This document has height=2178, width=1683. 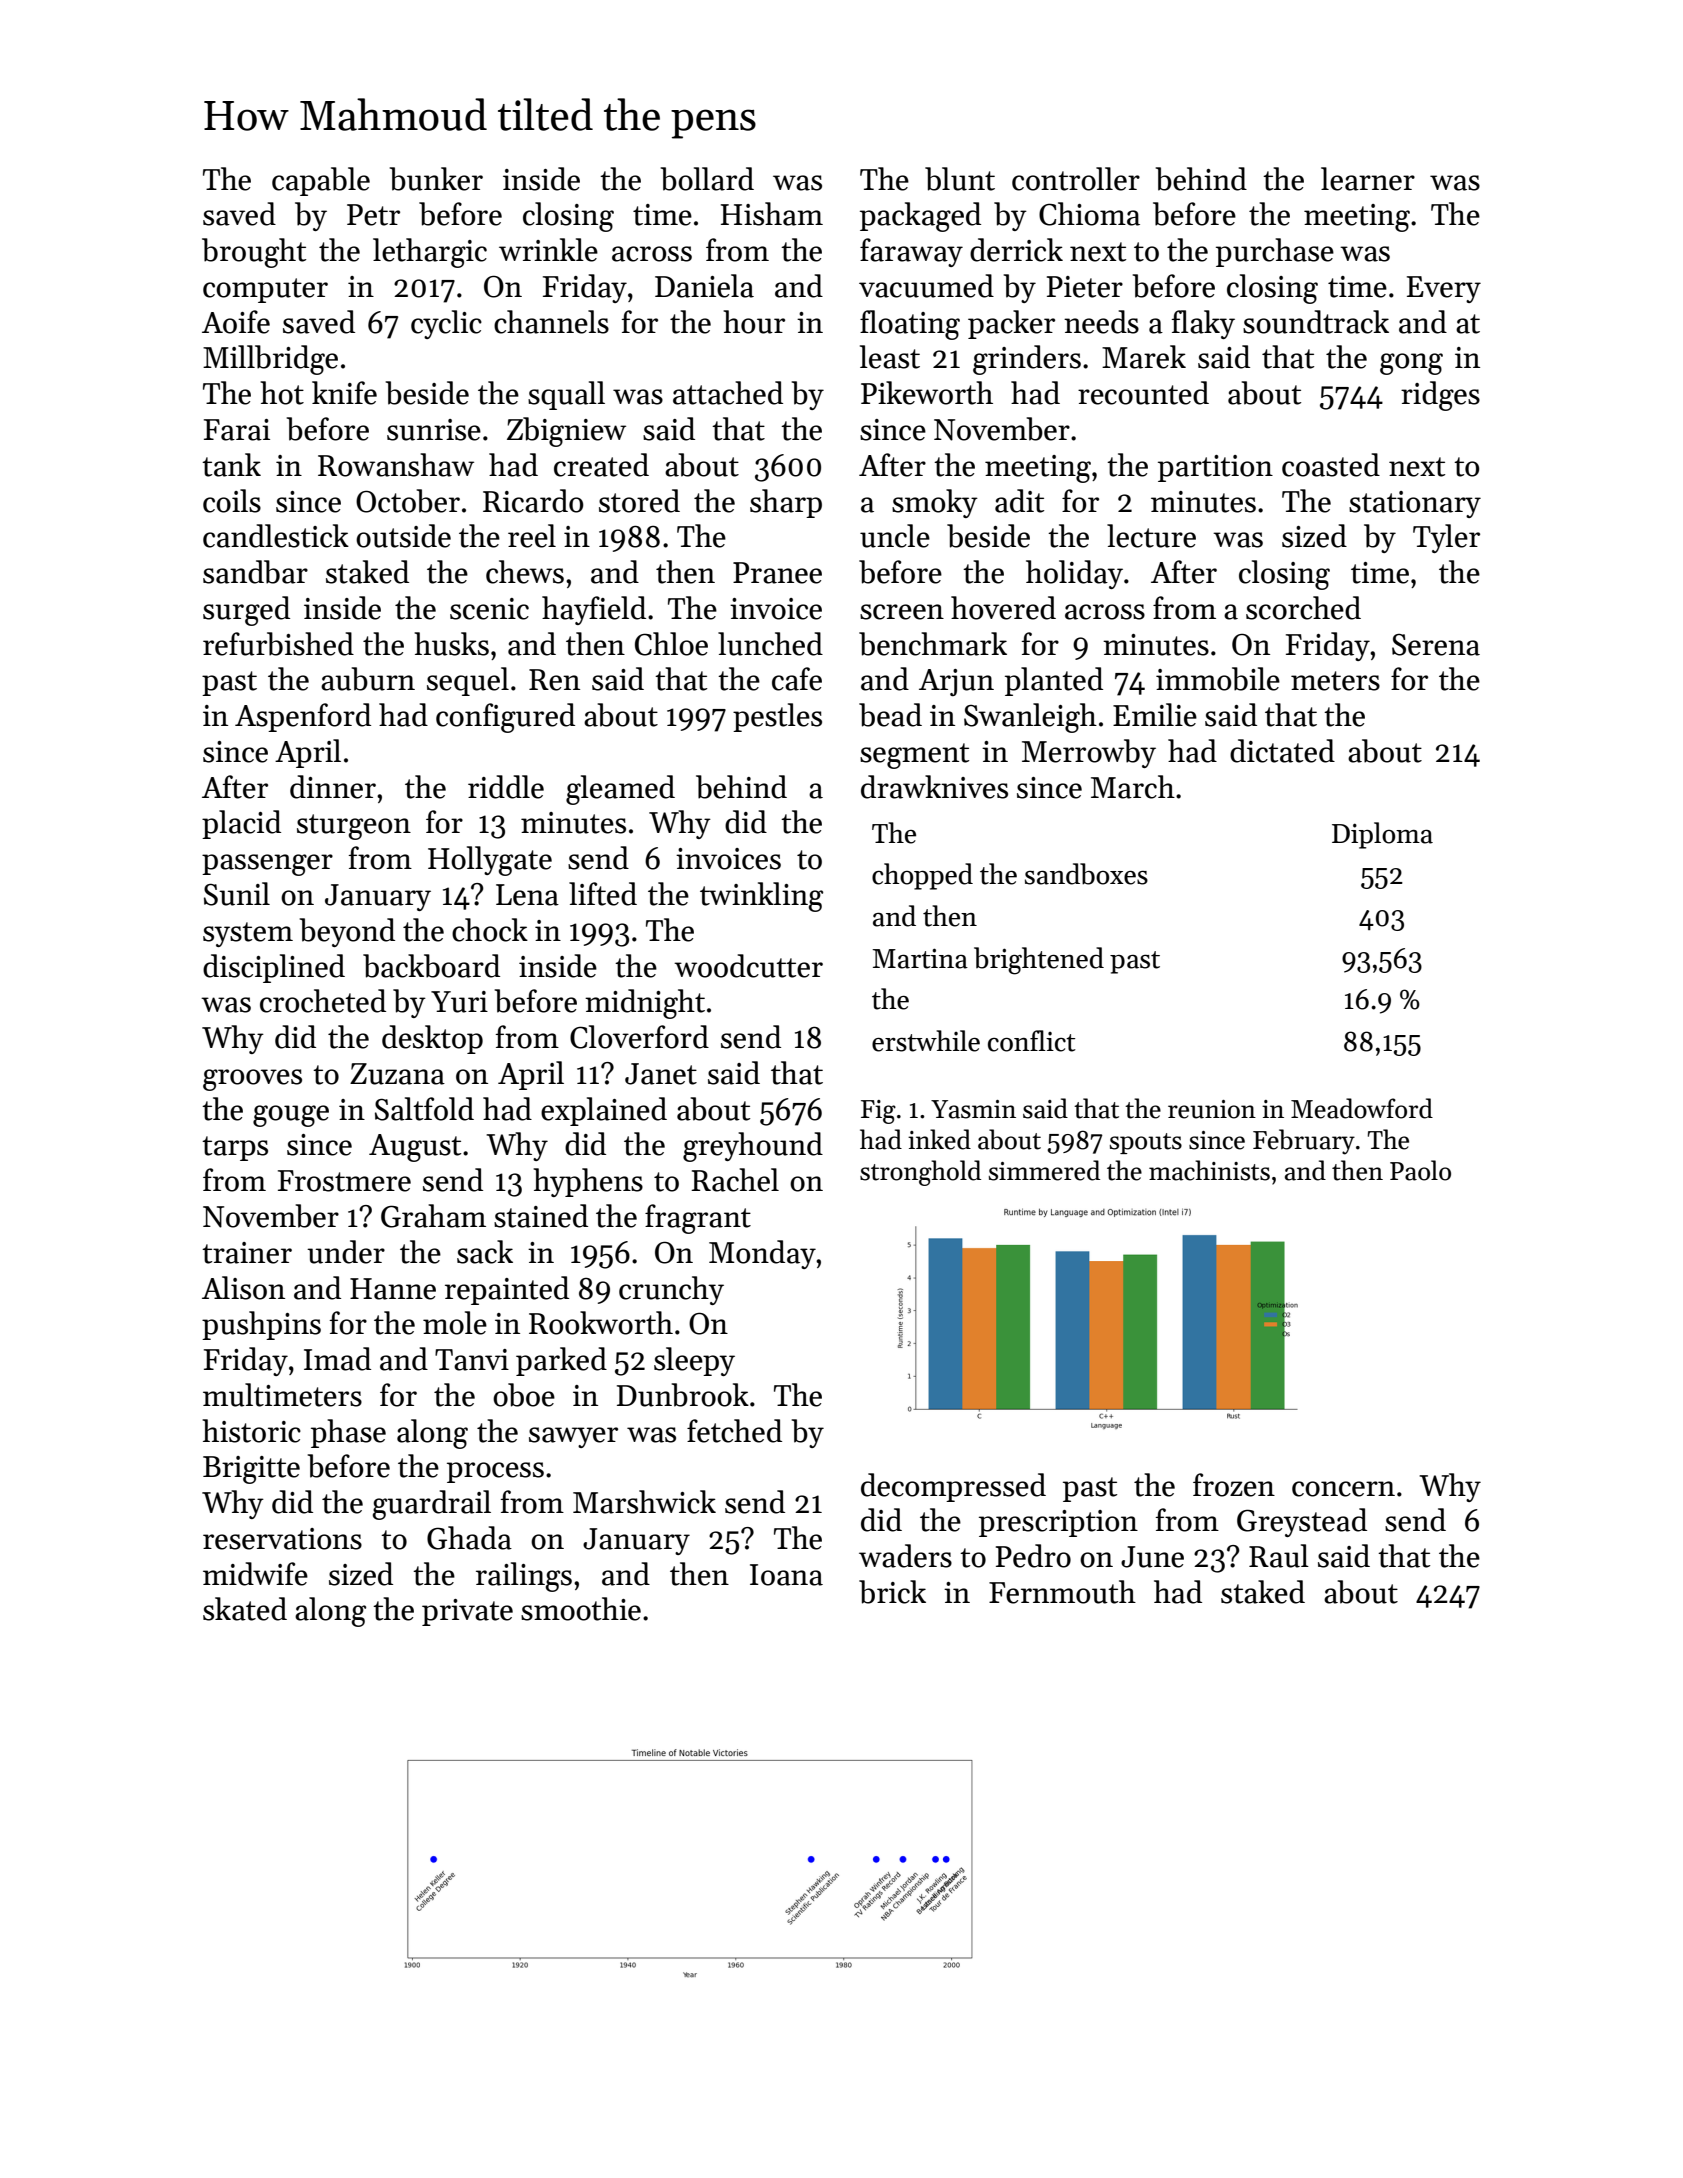 What do you see at coordinates (1209, 1170) in the document?
I see `machinists` at bounding box center [1209, 1170].
